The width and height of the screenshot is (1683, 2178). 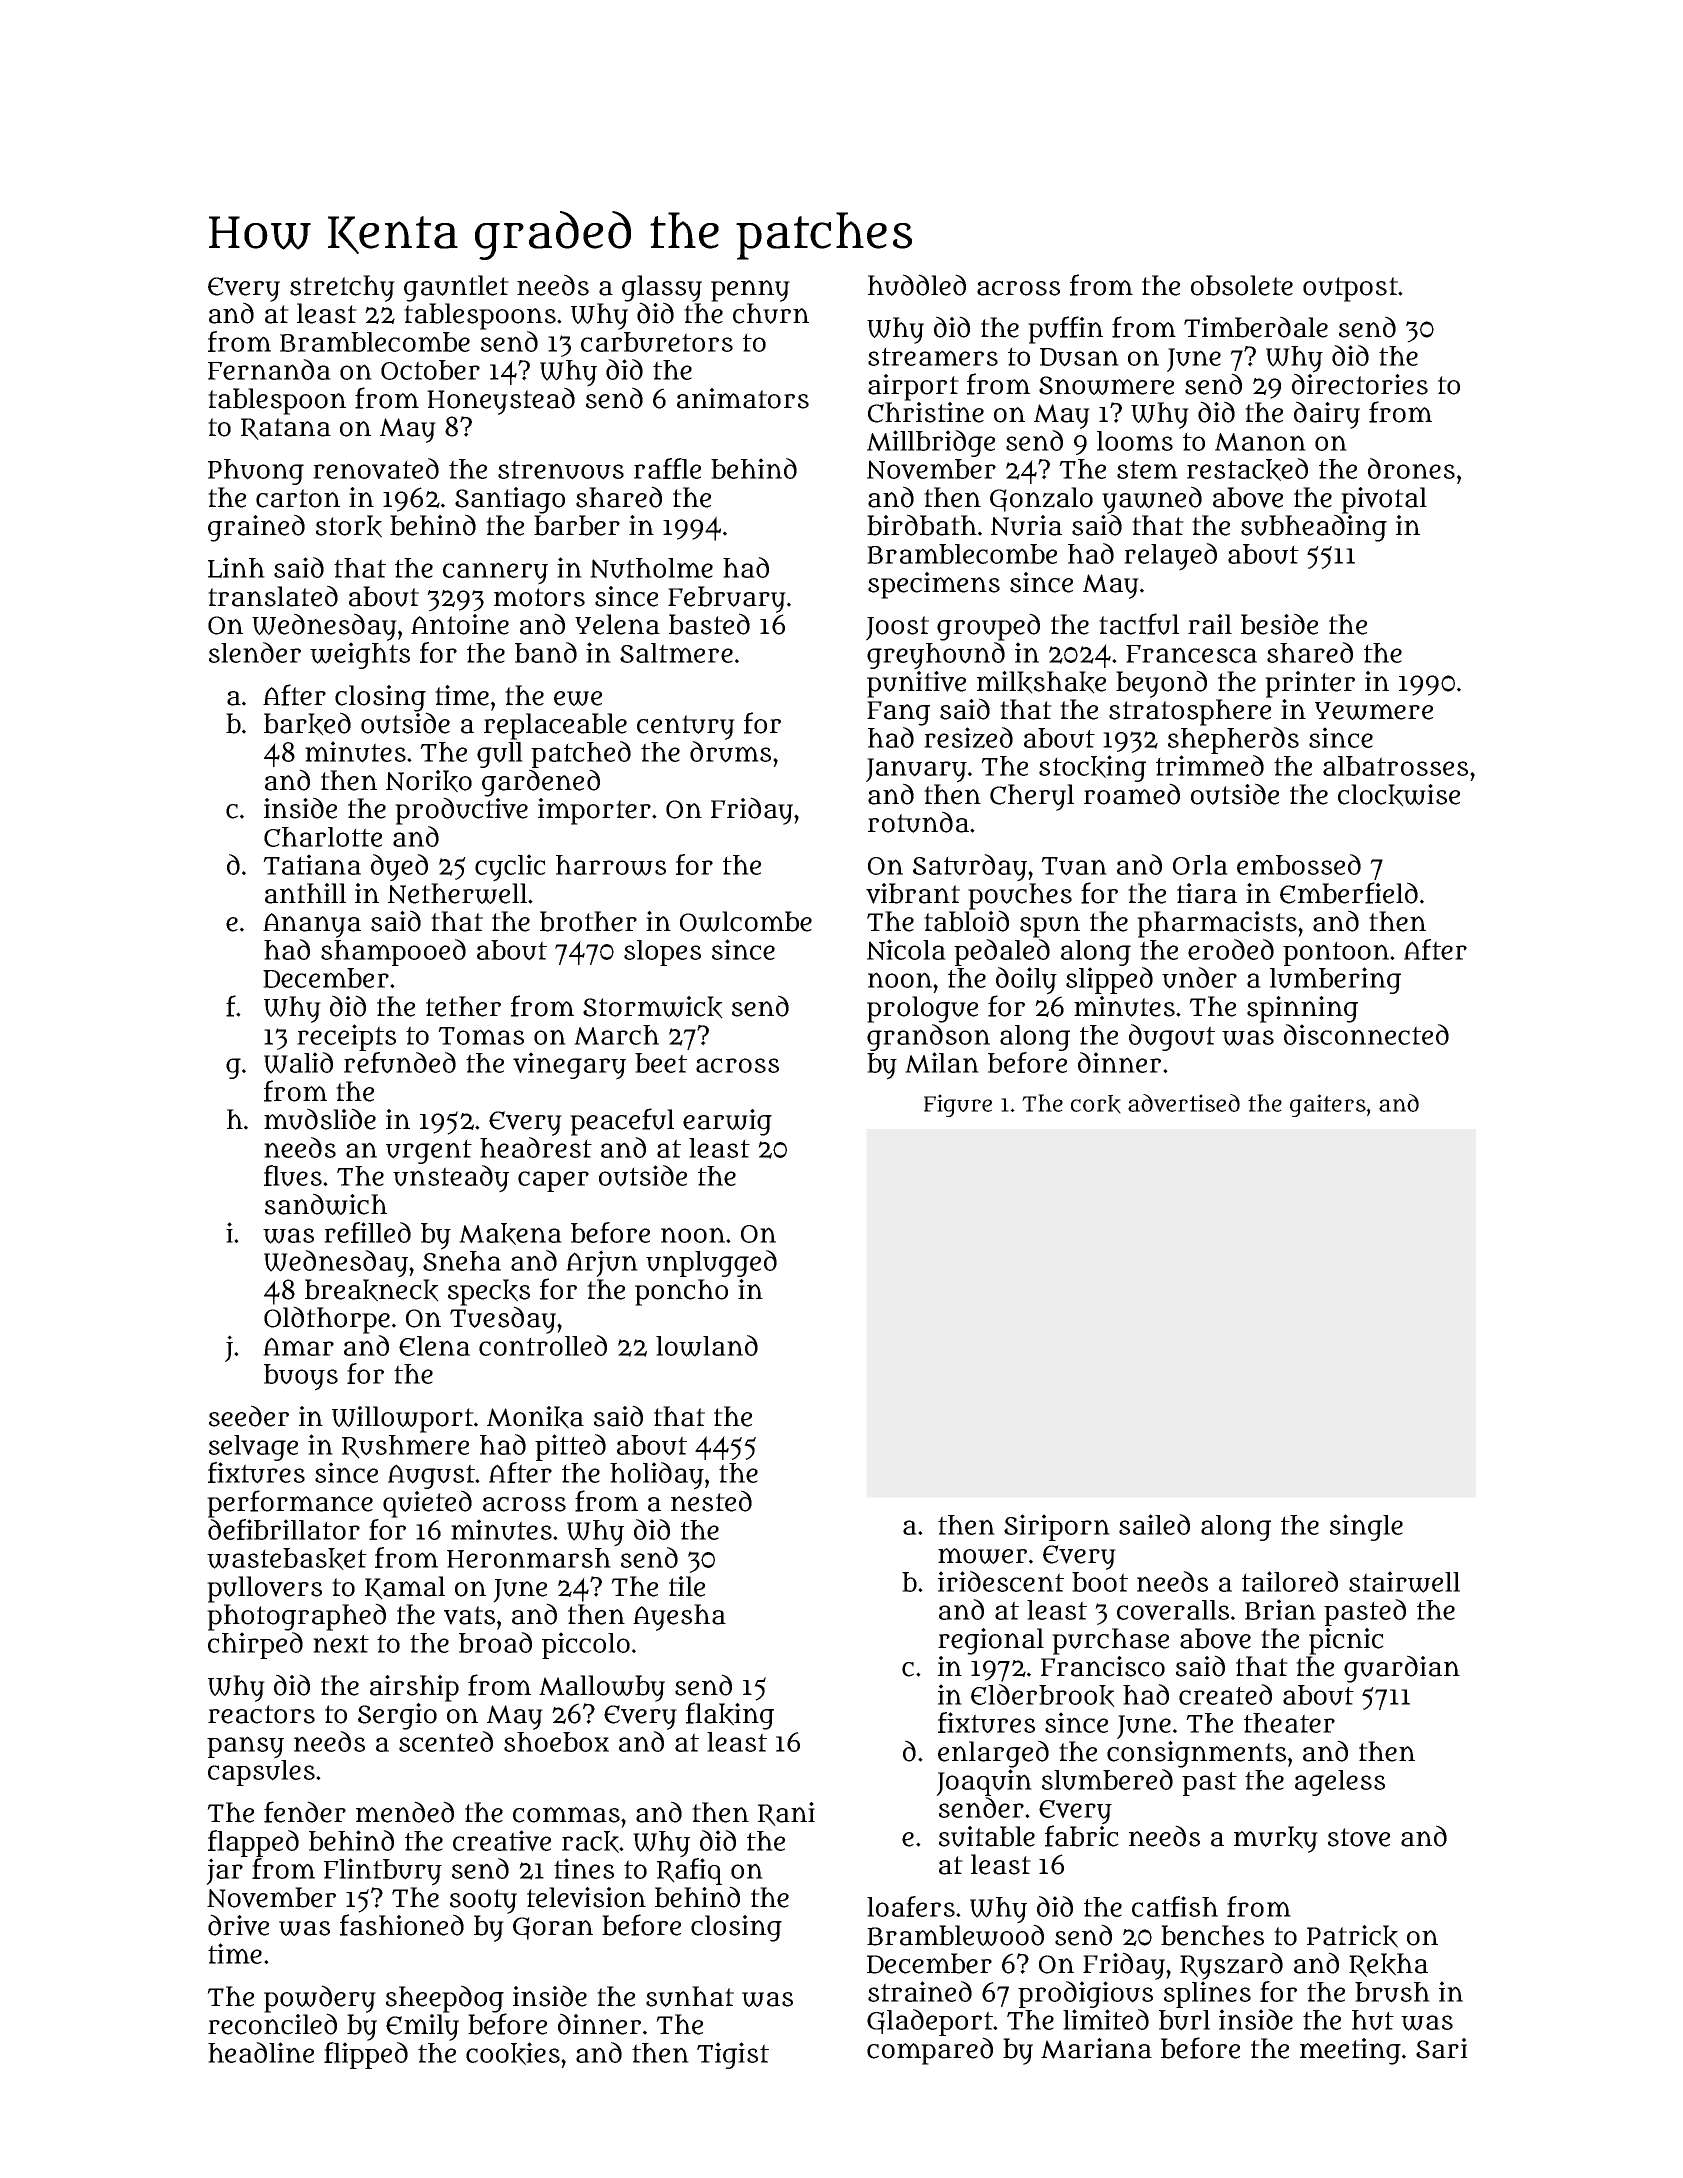 I want to click on stretchy, so click(x=342, y=288).
